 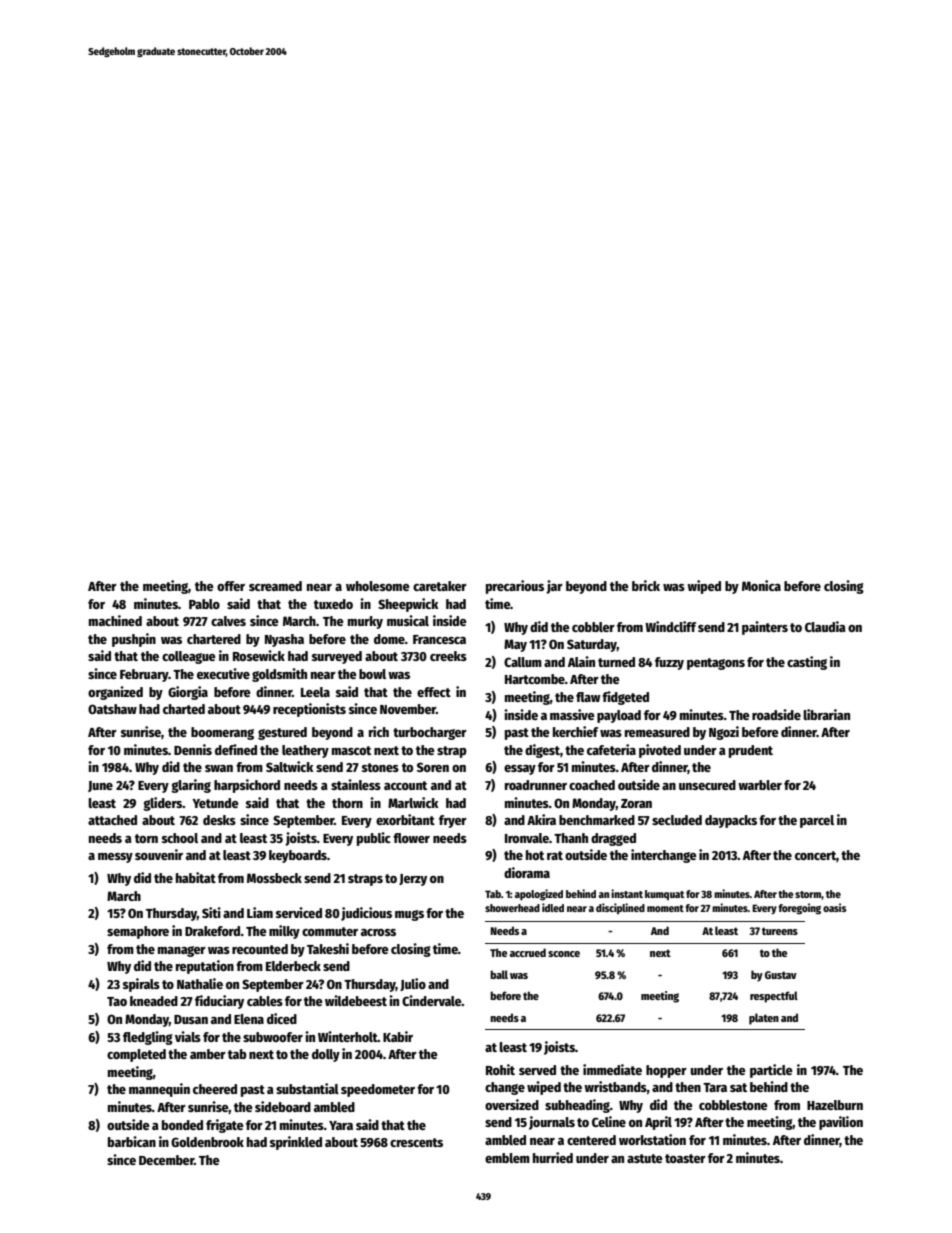 I want to click on Monica, so click(x=761, y=585).
